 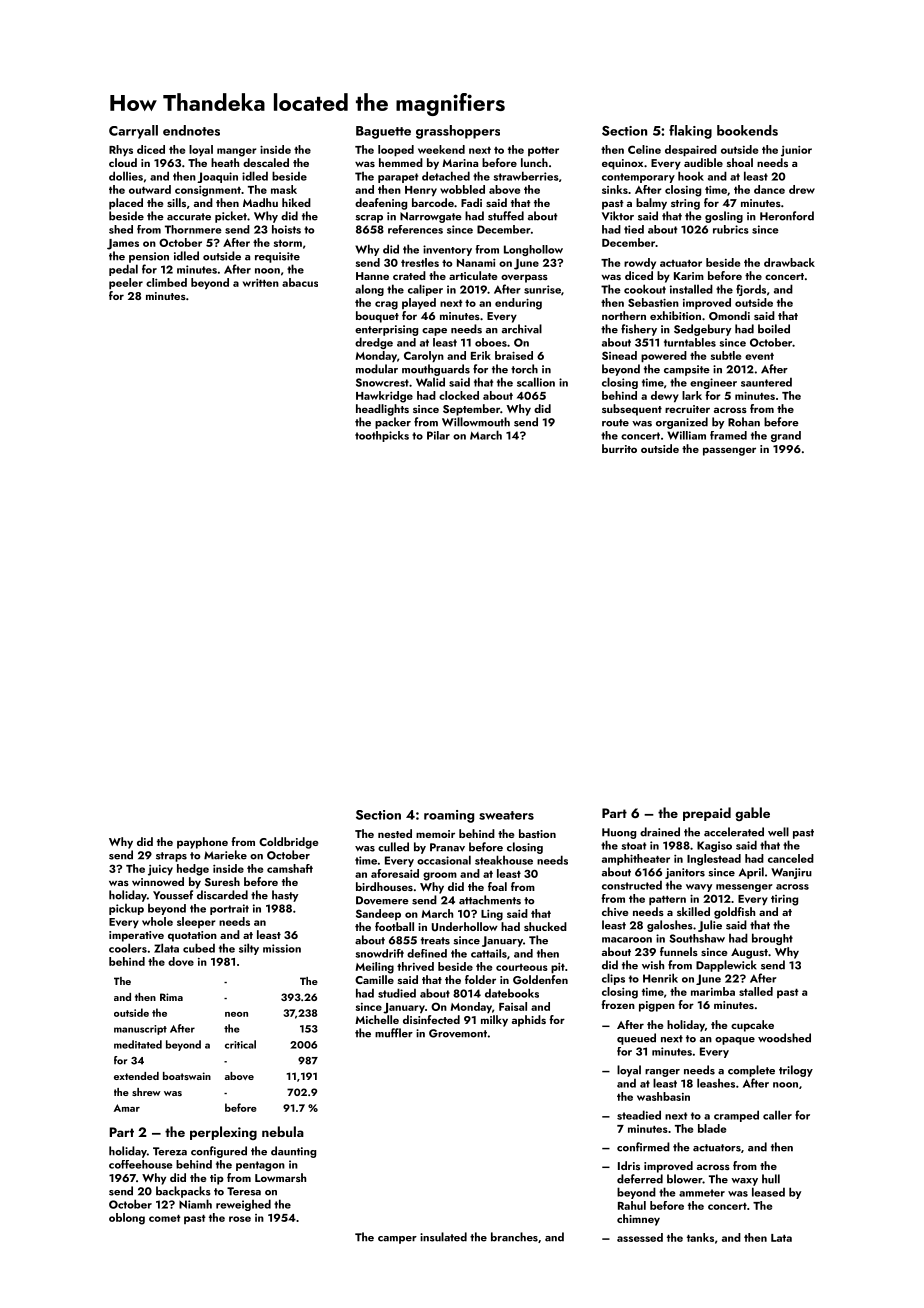 What do you see at coordinates (300, 282) in the page?
I see `abacus` at bounding box center [300, 282].
